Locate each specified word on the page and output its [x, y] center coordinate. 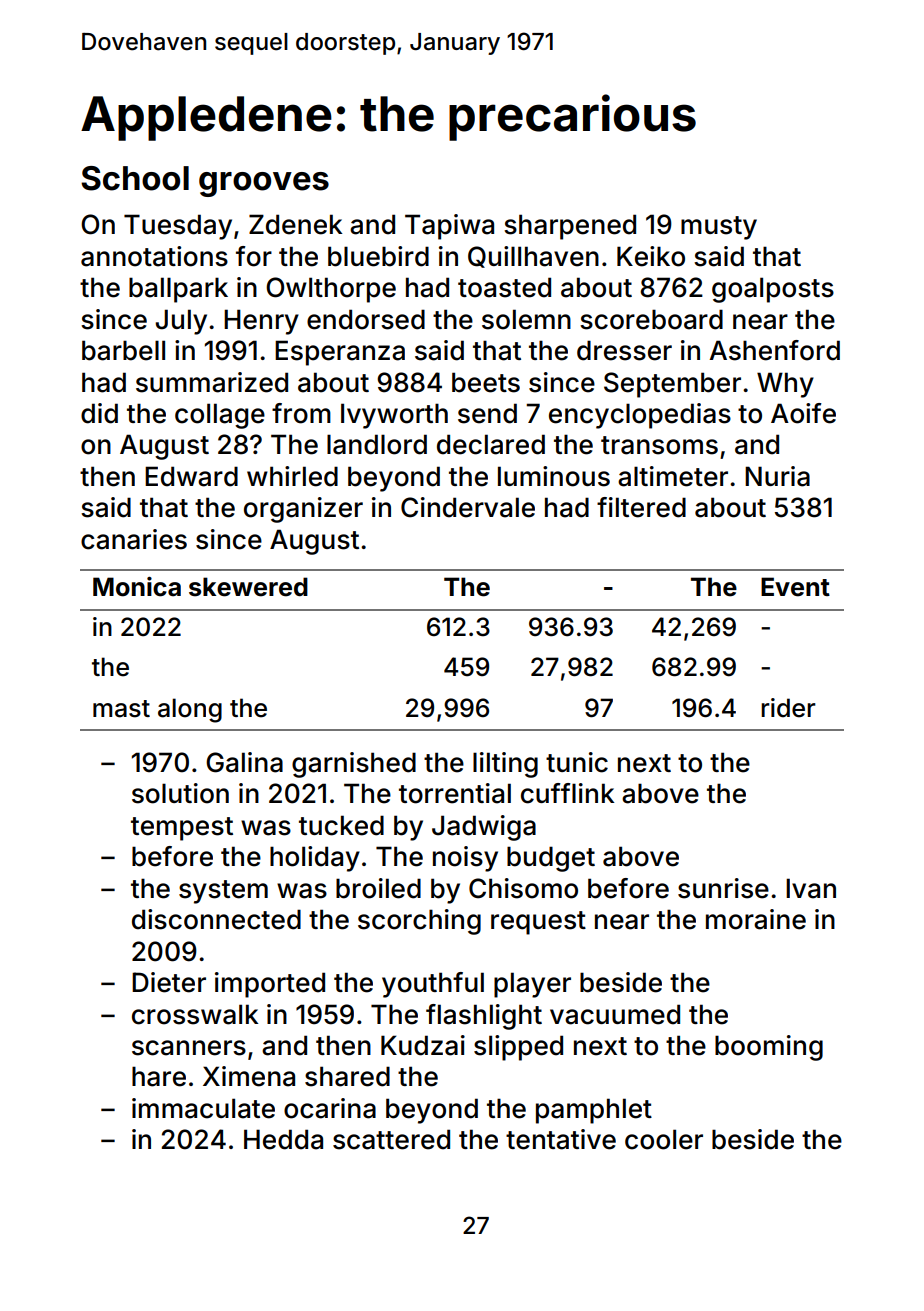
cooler [664, 1139]
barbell [123, 350]
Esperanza [340, 353]
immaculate [203, 1108]
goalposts [773, 290]
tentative [561, 1139]
